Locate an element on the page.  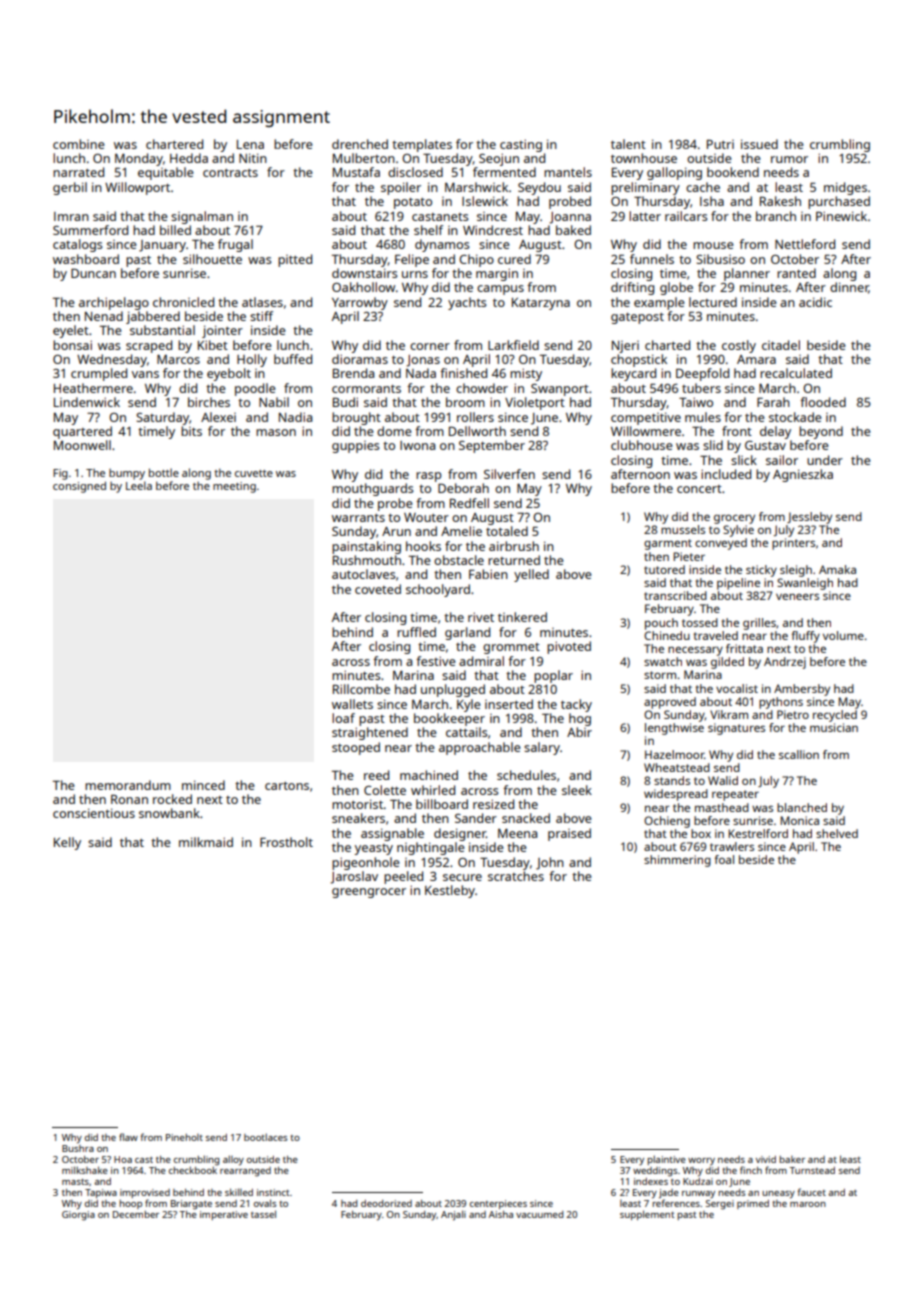
chartered is located at coordinates (174, 144).
